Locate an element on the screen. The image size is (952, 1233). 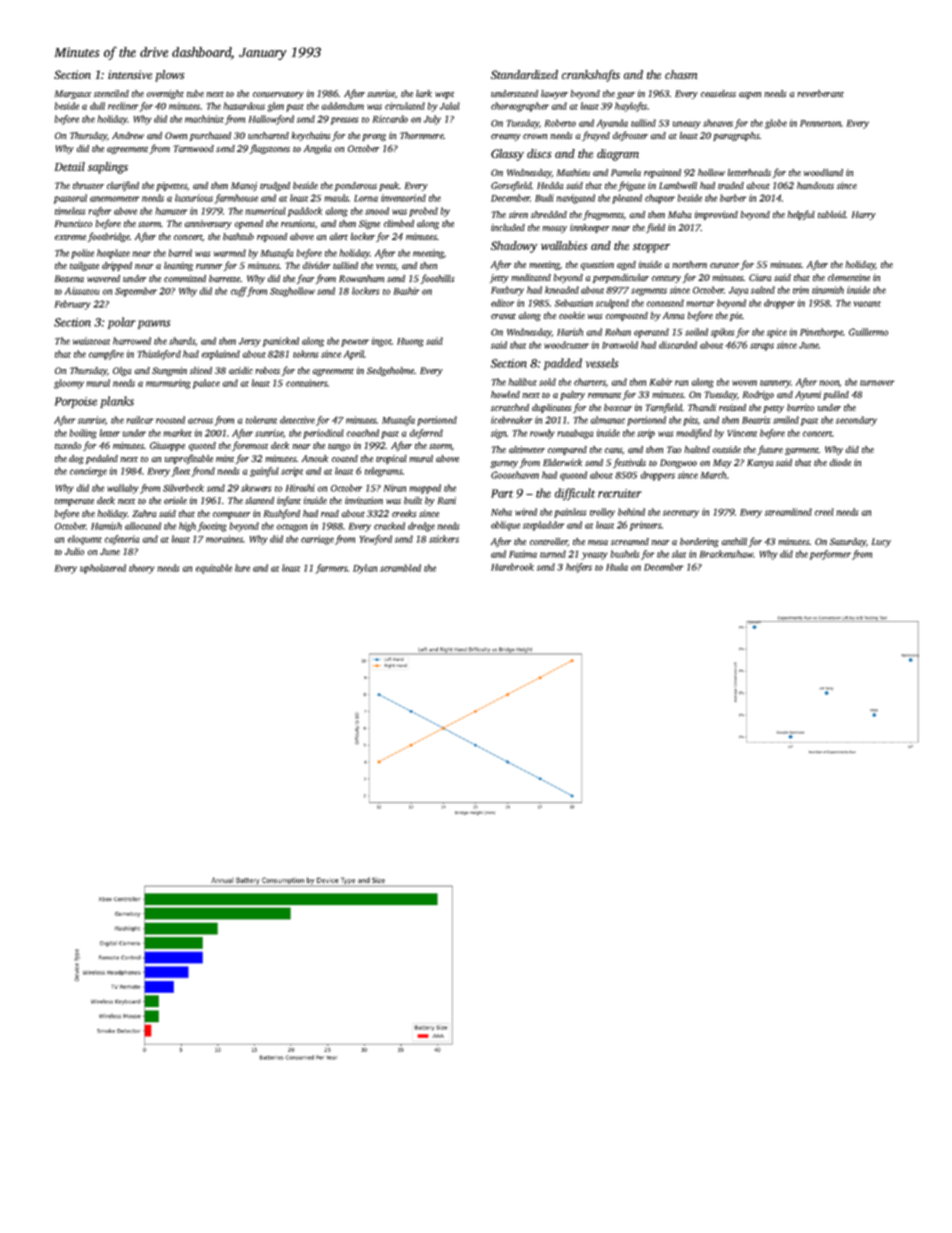
improvised is located at coordinates (716, 215).
